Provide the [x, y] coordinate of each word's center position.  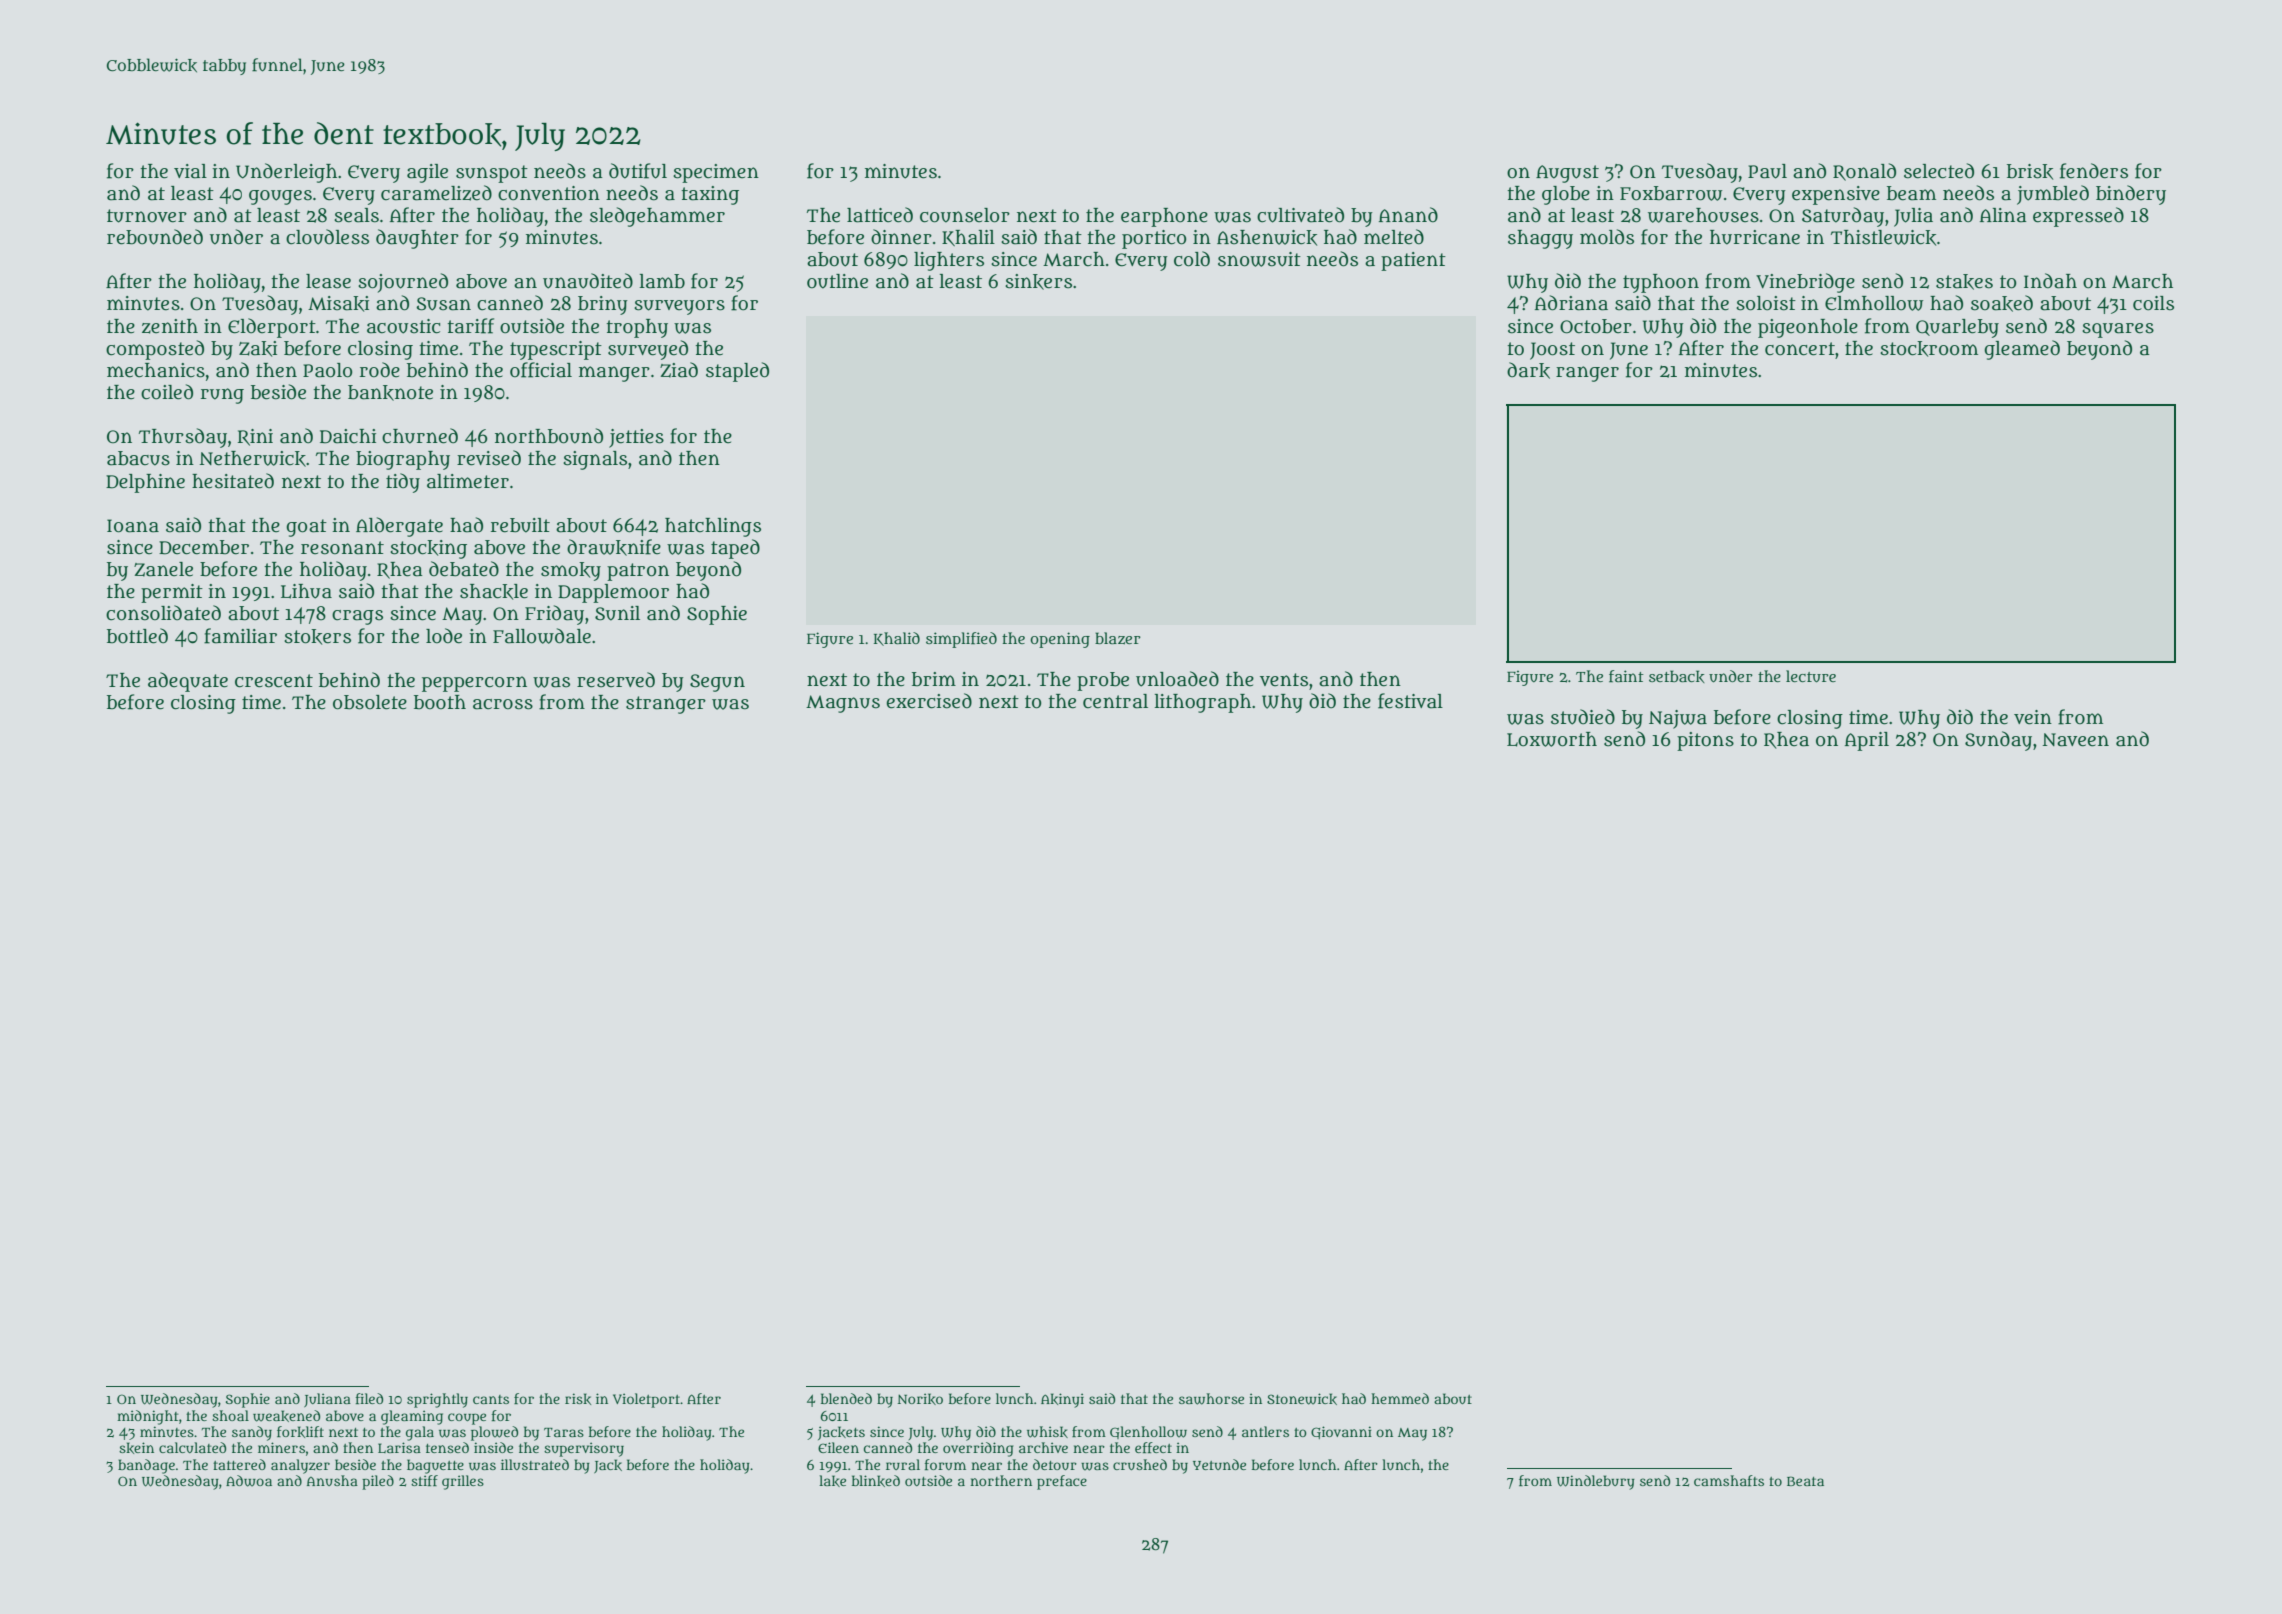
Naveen [2075, 740]
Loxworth [1552, 739]
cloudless [327, 237]
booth [440, 702]
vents [1284, 680]
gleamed [2022, 350]
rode [380, 370]
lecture [1811, 676]
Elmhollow [1874, 303]
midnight [147, 1417]
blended [846, 1398]
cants [491, 1399]
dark [1528, 370]
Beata [1805, 1481]
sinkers [1038, 282]
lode [444, 636]
